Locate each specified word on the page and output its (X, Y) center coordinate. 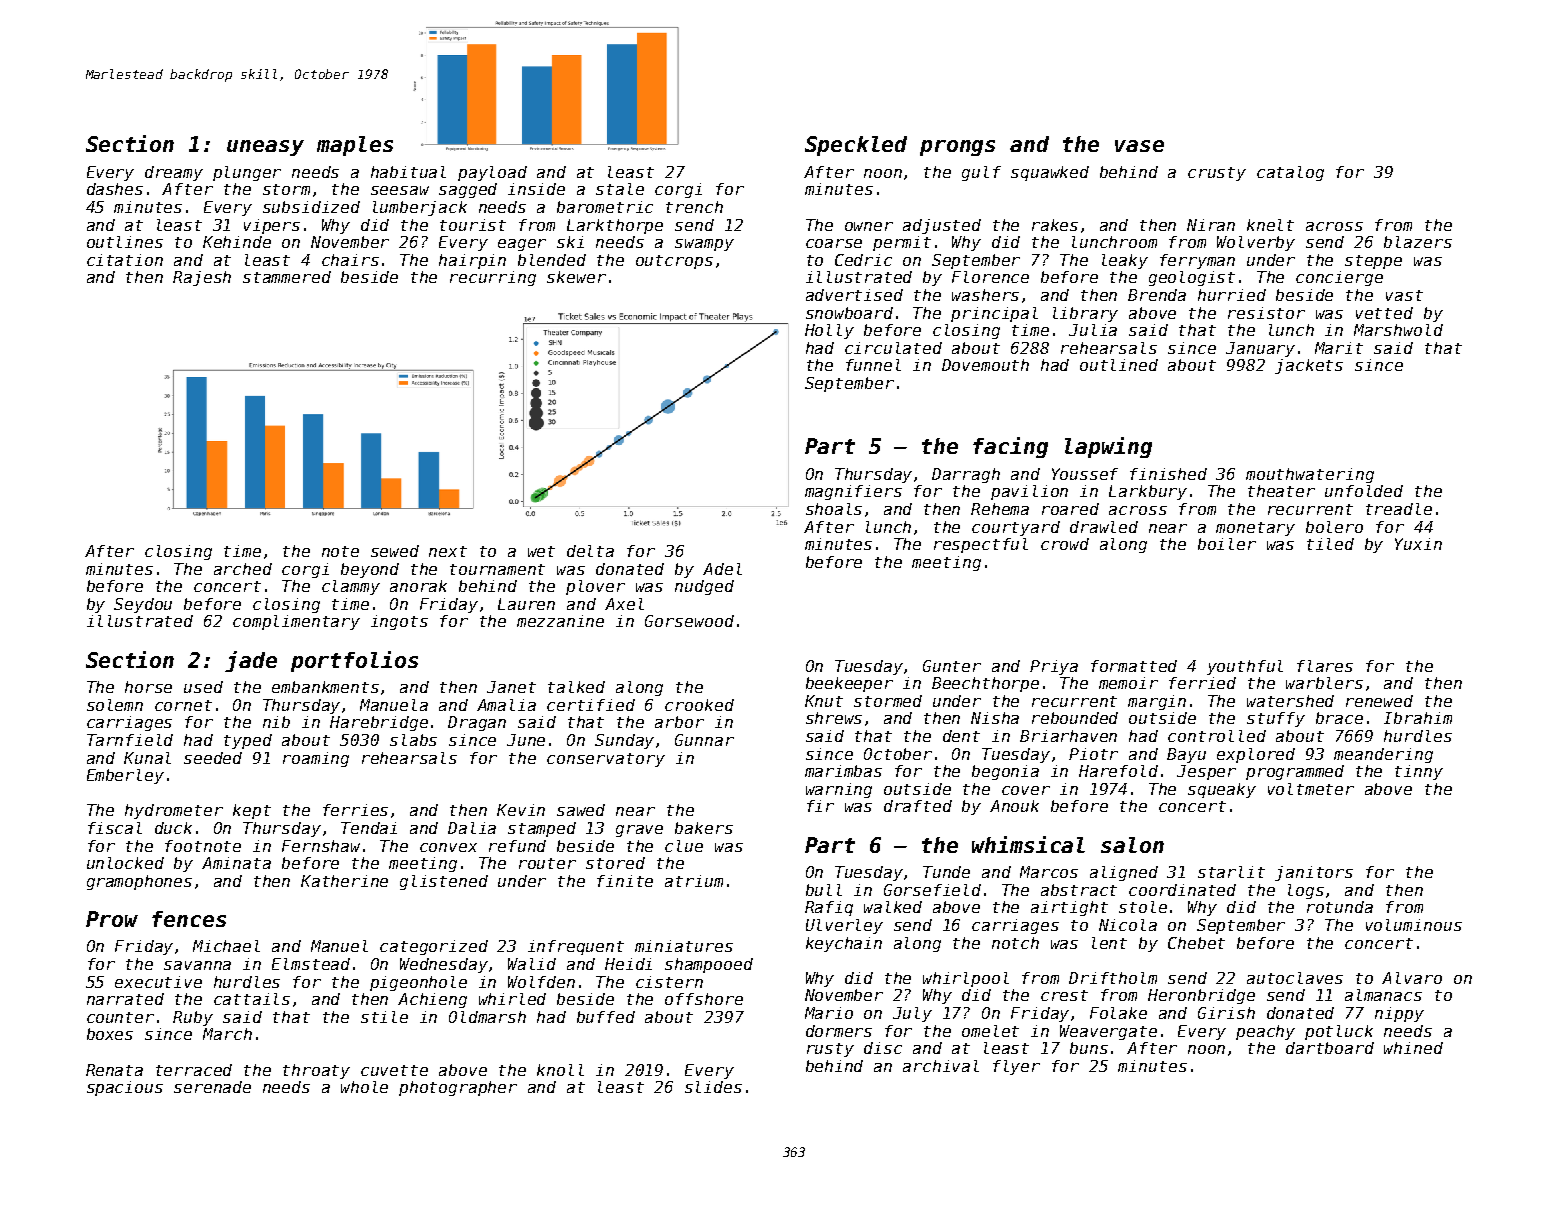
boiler (1227, 544)
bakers (704, 828)
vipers (272, 226)
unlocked (125, 863)
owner (869, 226)
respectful (981, 545)
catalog (1290, 173)
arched (243, 569)
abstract (1079, 890)
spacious (125, 1088)
